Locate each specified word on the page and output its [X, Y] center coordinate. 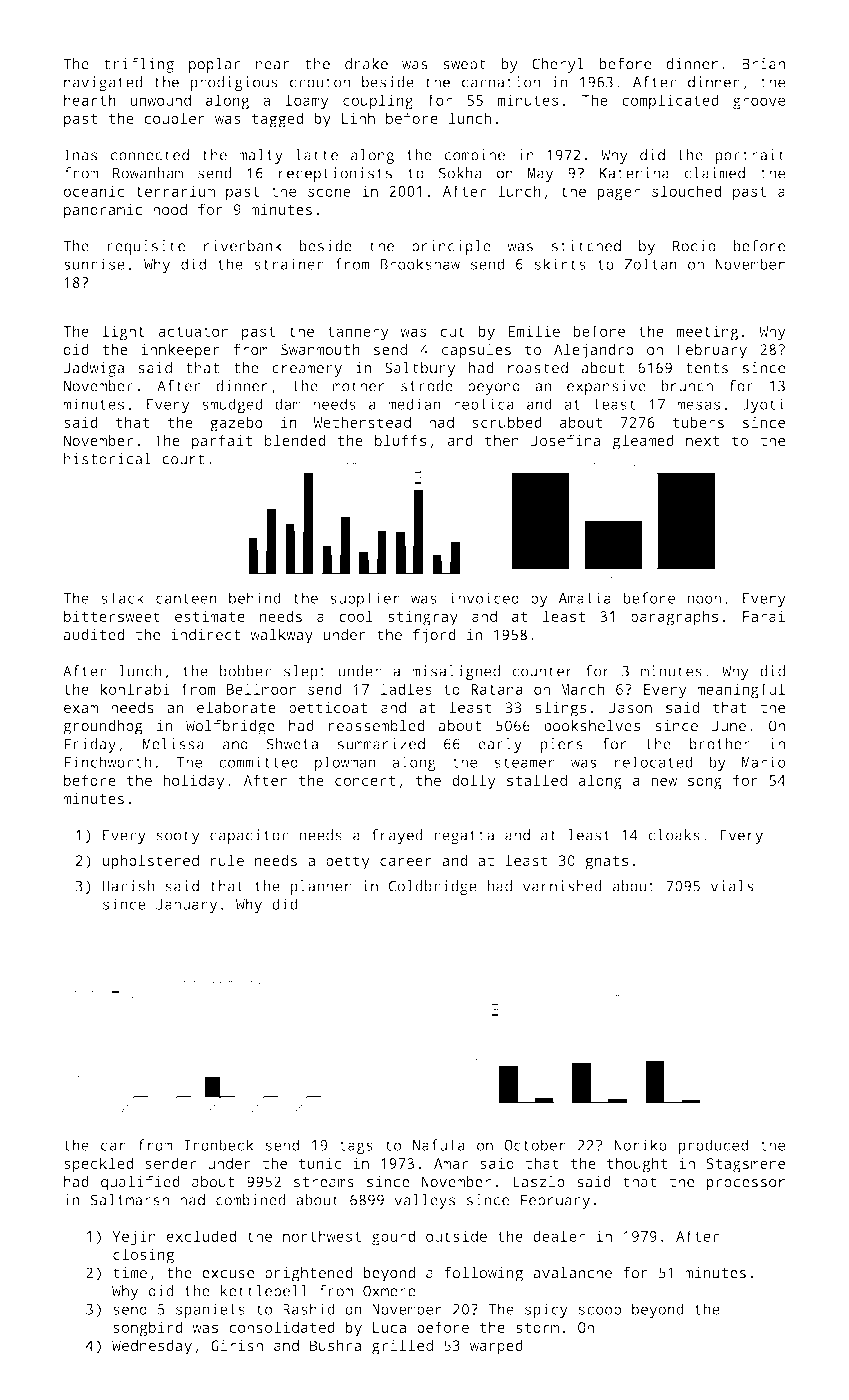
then [502, 440]
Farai [764, 616]
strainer [288, 264]
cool [356, 616]
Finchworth [107, 762]
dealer [559, 1236]
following [483, 1274]
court [183, 459]
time [130, 1273]
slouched [686, 191]
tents [707, 368]
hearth [90, 100]
